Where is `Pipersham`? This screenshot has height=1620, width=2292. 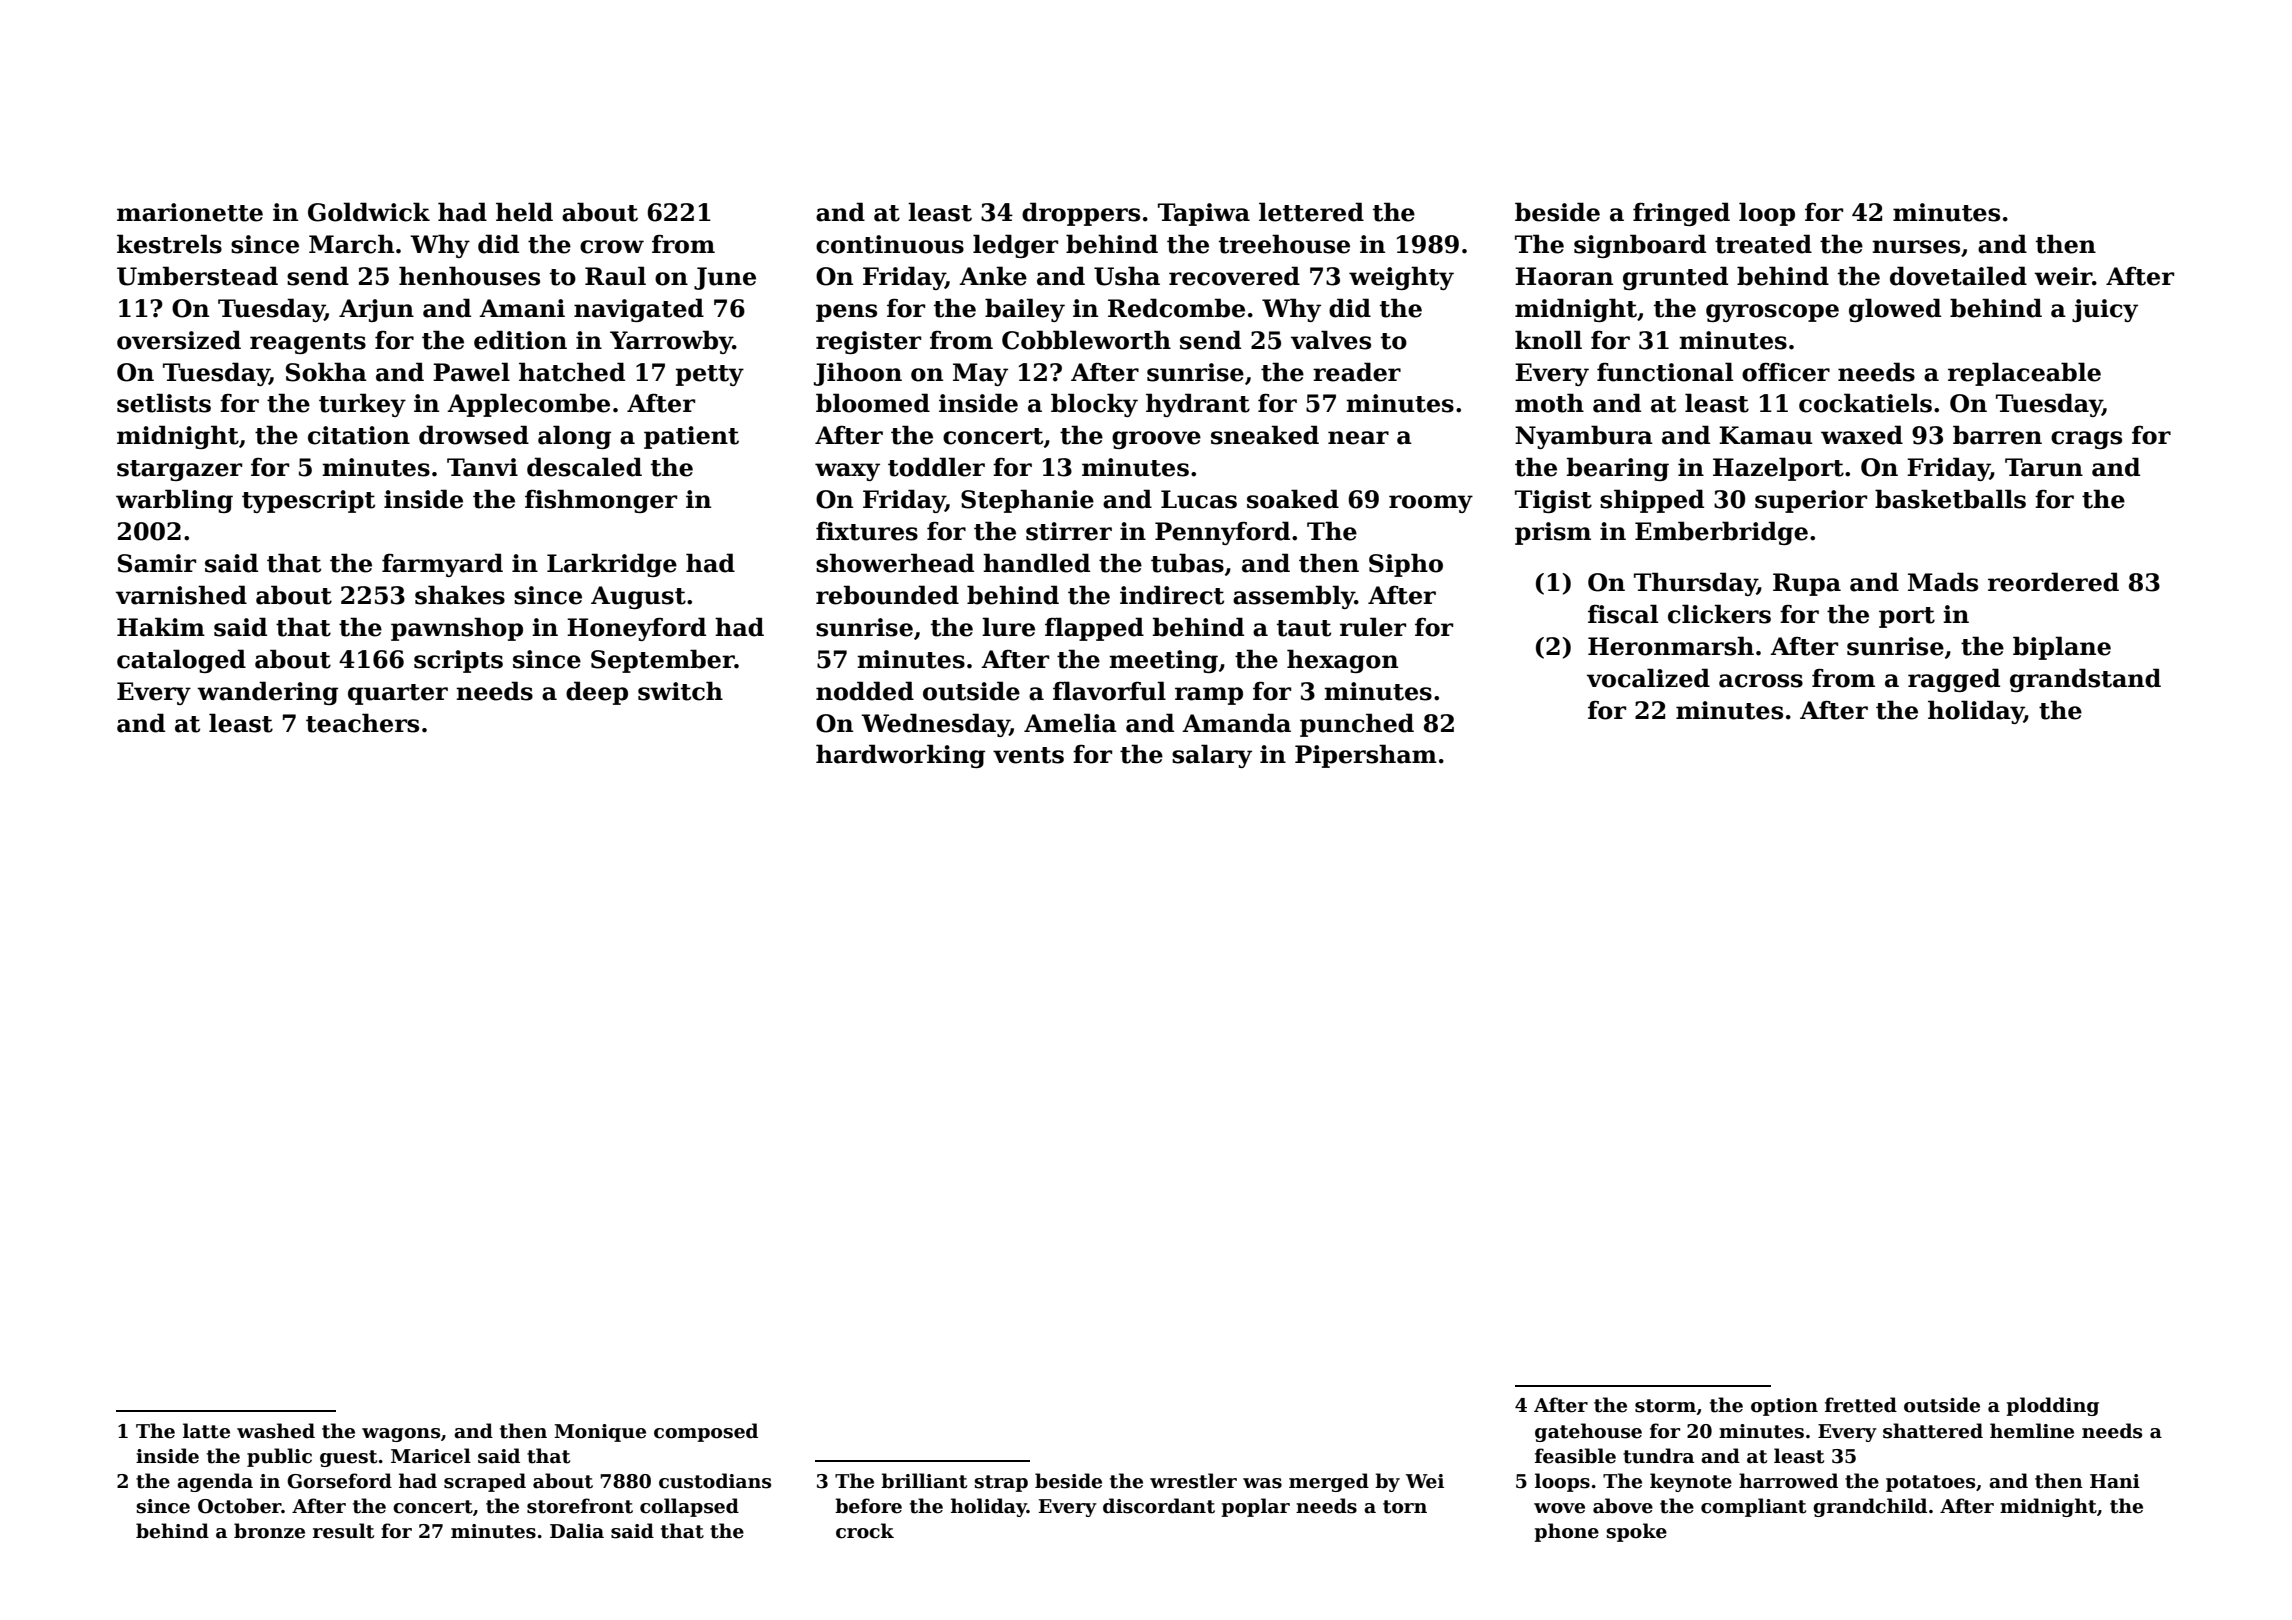
Pipersham is located at coordinates (1366, 756).
